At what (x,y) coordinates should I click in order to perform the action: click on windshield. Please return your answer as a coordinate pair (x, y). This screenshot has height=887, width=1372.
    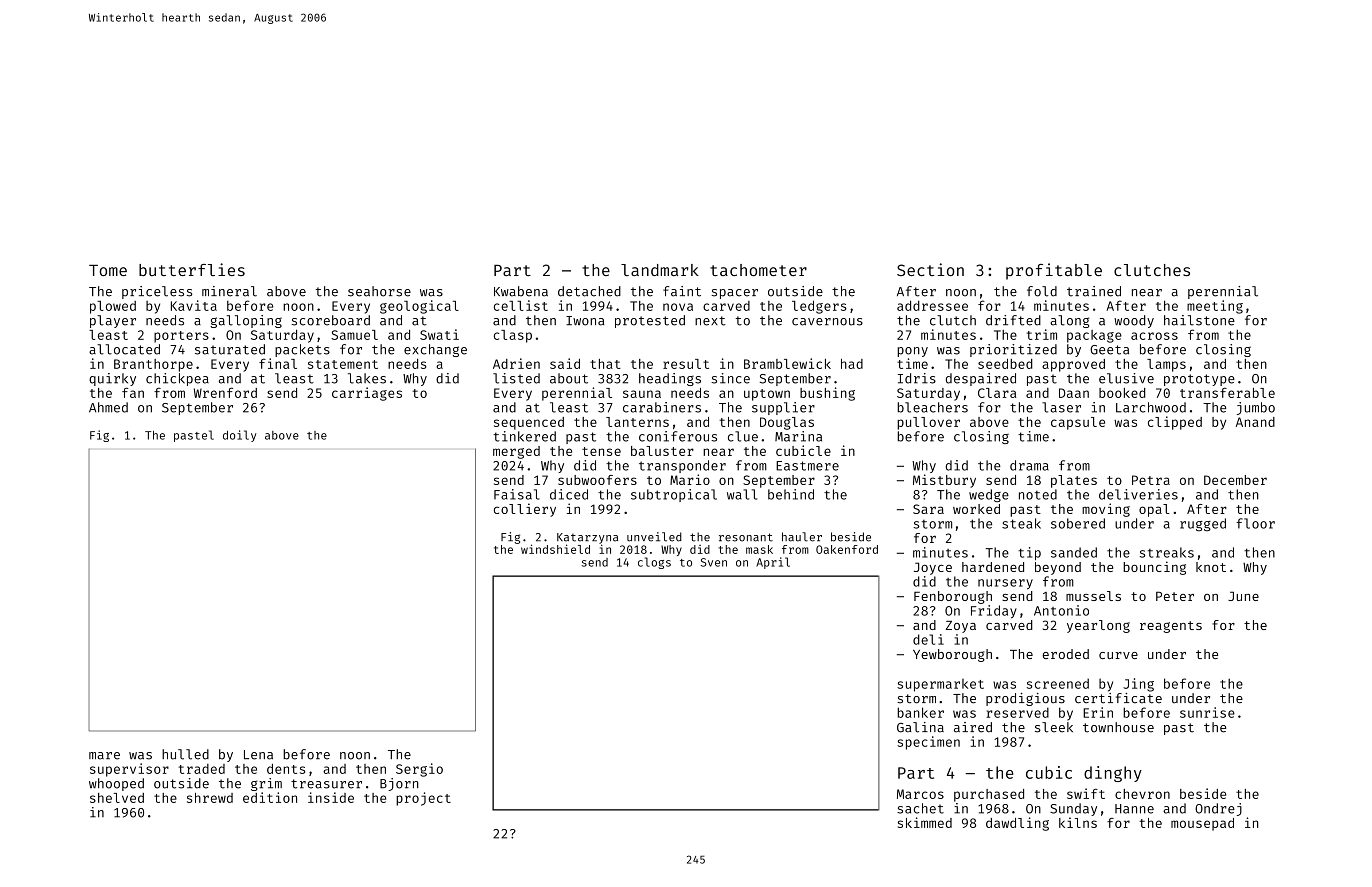
    Looking at the image, I should click on (555, 549).
